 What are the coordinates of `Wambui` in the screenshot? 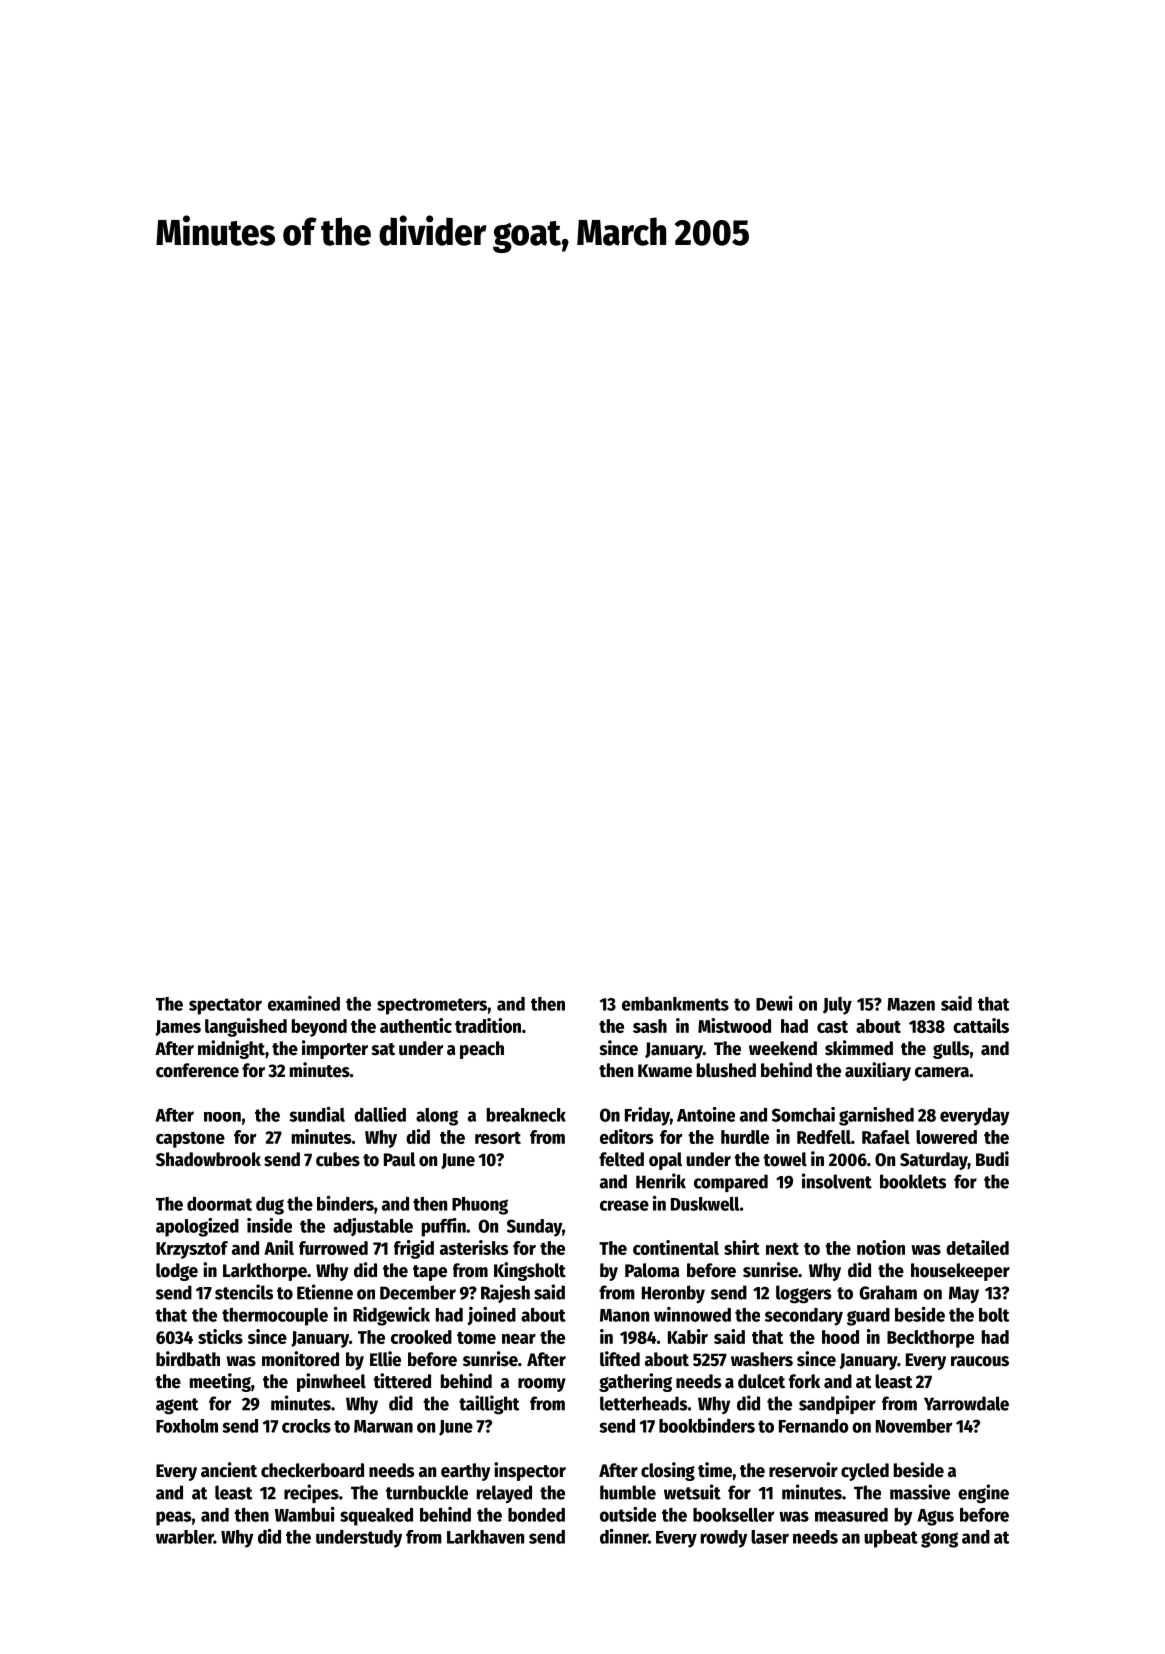 It's located at (305, 1514).
